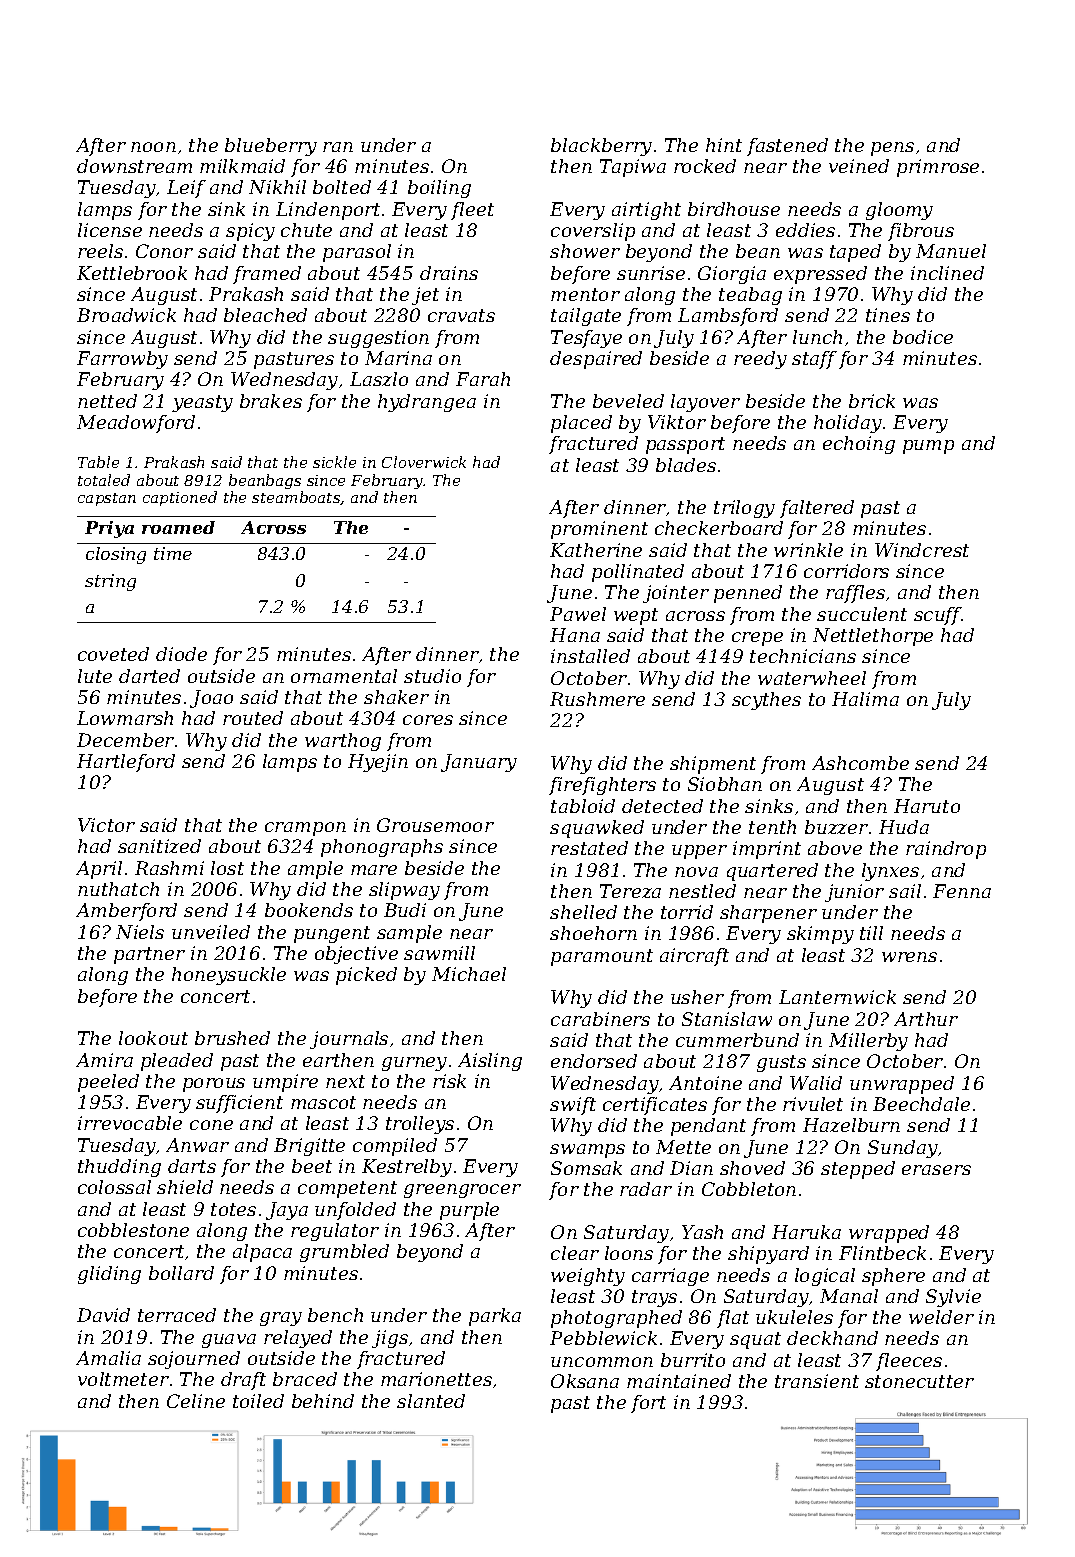  Describe the element at coordinates (243, 1381) in the page. I see `draft` at that location.
